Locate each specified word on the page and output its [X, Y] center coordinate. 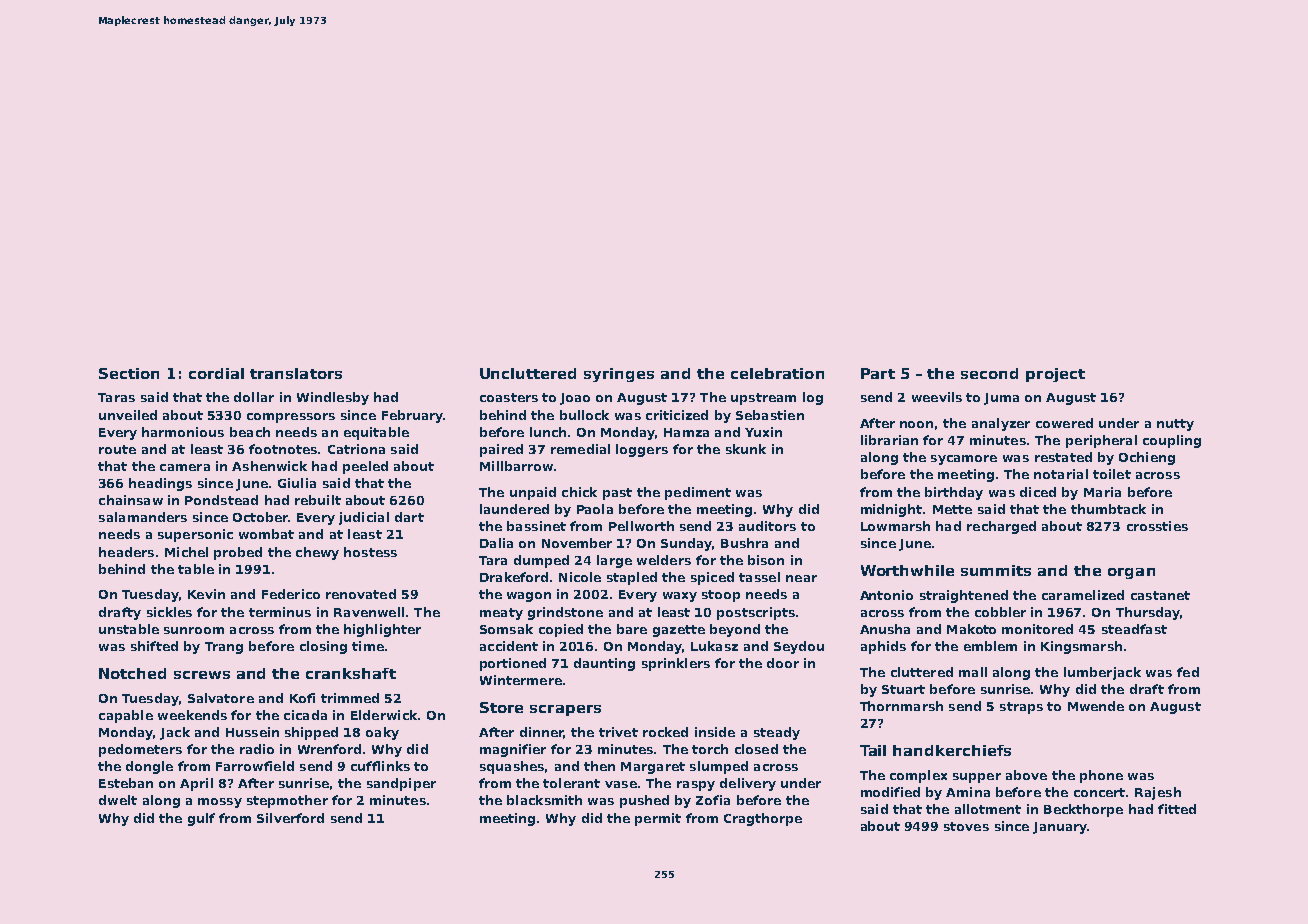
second [989, 373]
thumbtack [1108, 509]
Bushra [744, 543]
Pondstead [221, 500]
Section [129, 373]
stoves [966, 826]
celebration [777, 373]
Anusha [885, 629]
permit [658, 819]
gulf [201, 819]
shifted [154, 646]
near [801, 578]
